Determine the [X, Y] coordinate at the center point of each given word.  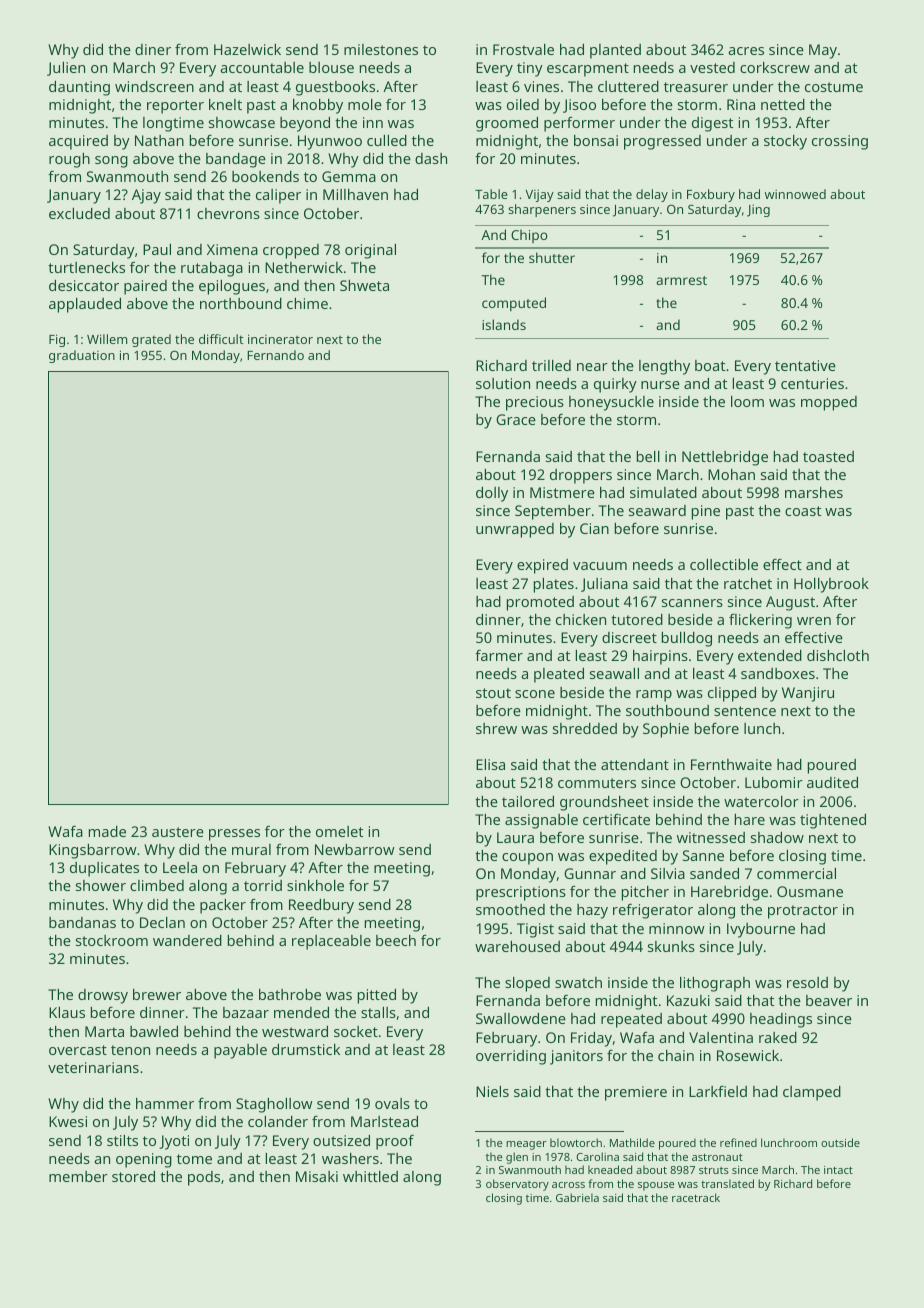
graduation [82, 356]
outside [840, 1142]
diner [153, 49]
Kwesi [68, 1121]
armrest [681, 280]
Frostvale [523, 49]
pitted [377, 996]
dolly [492, 494]
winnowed [795, 194]
